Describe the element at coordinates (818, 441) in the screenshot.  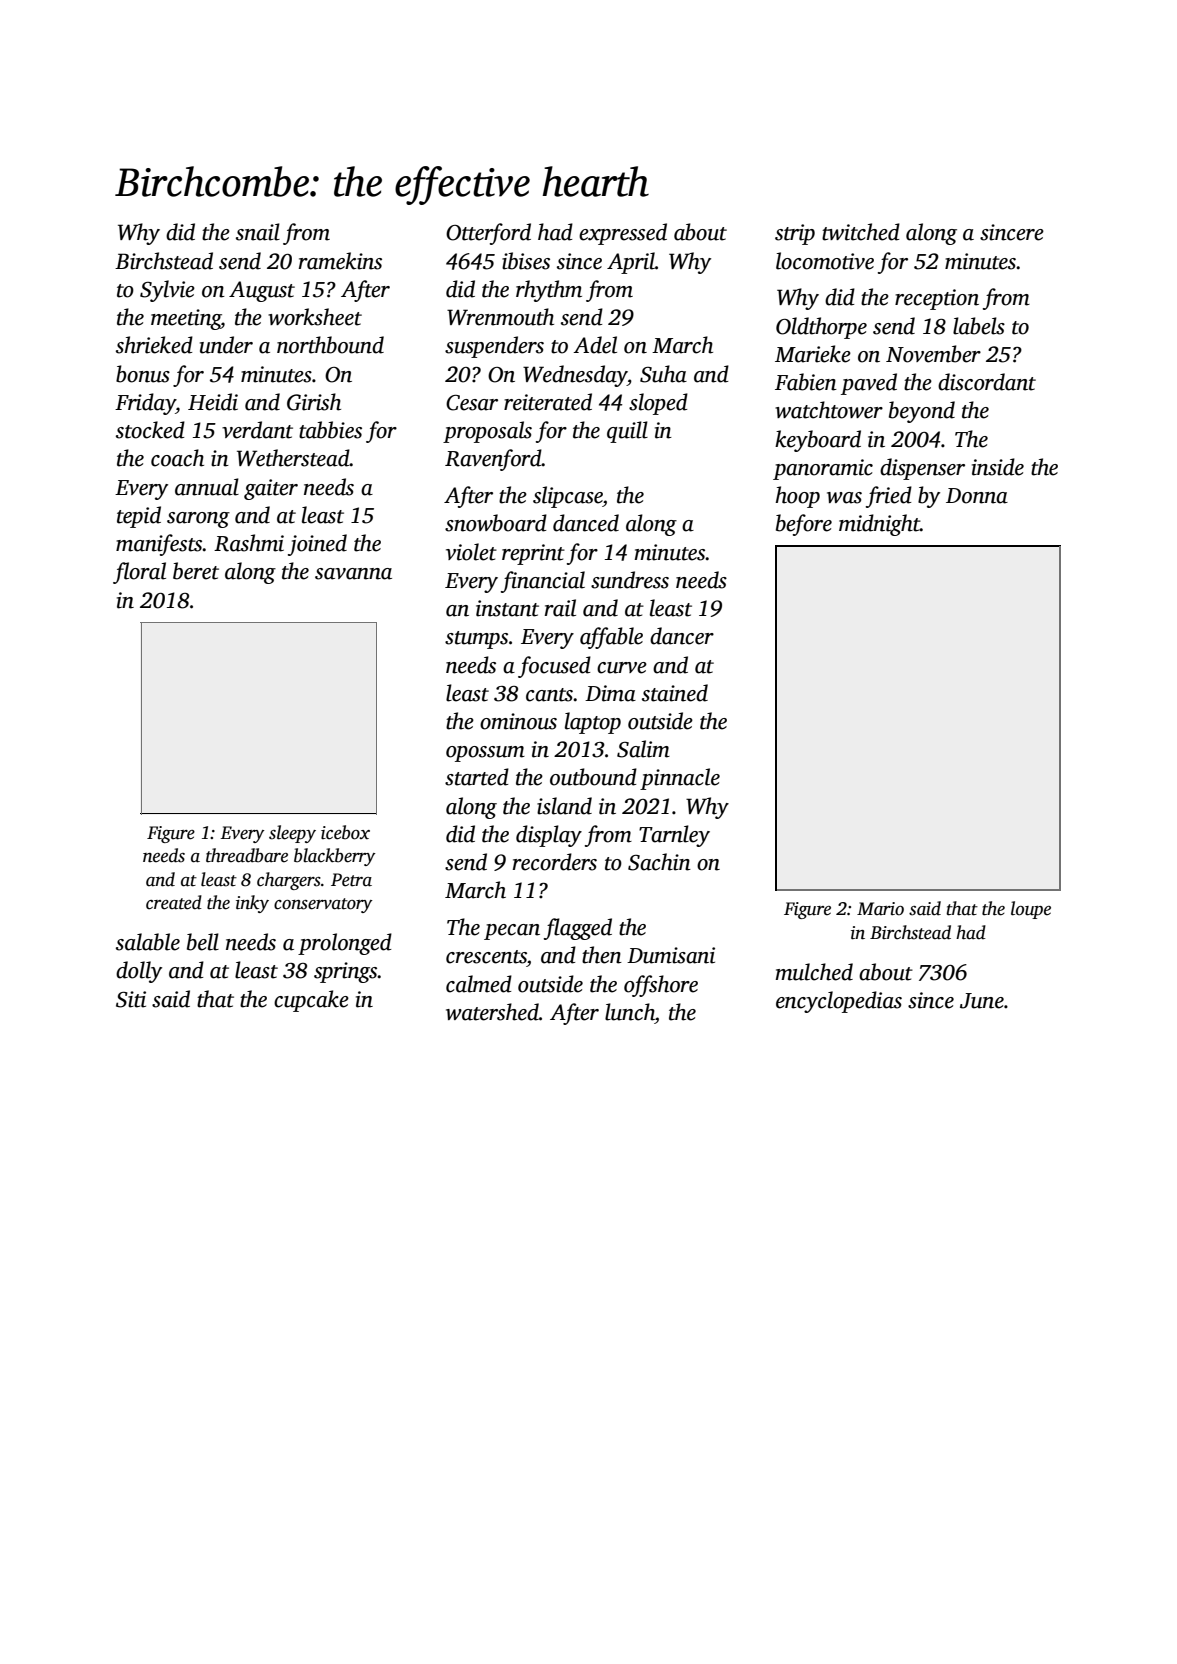
I see `keyboard` at that location.
